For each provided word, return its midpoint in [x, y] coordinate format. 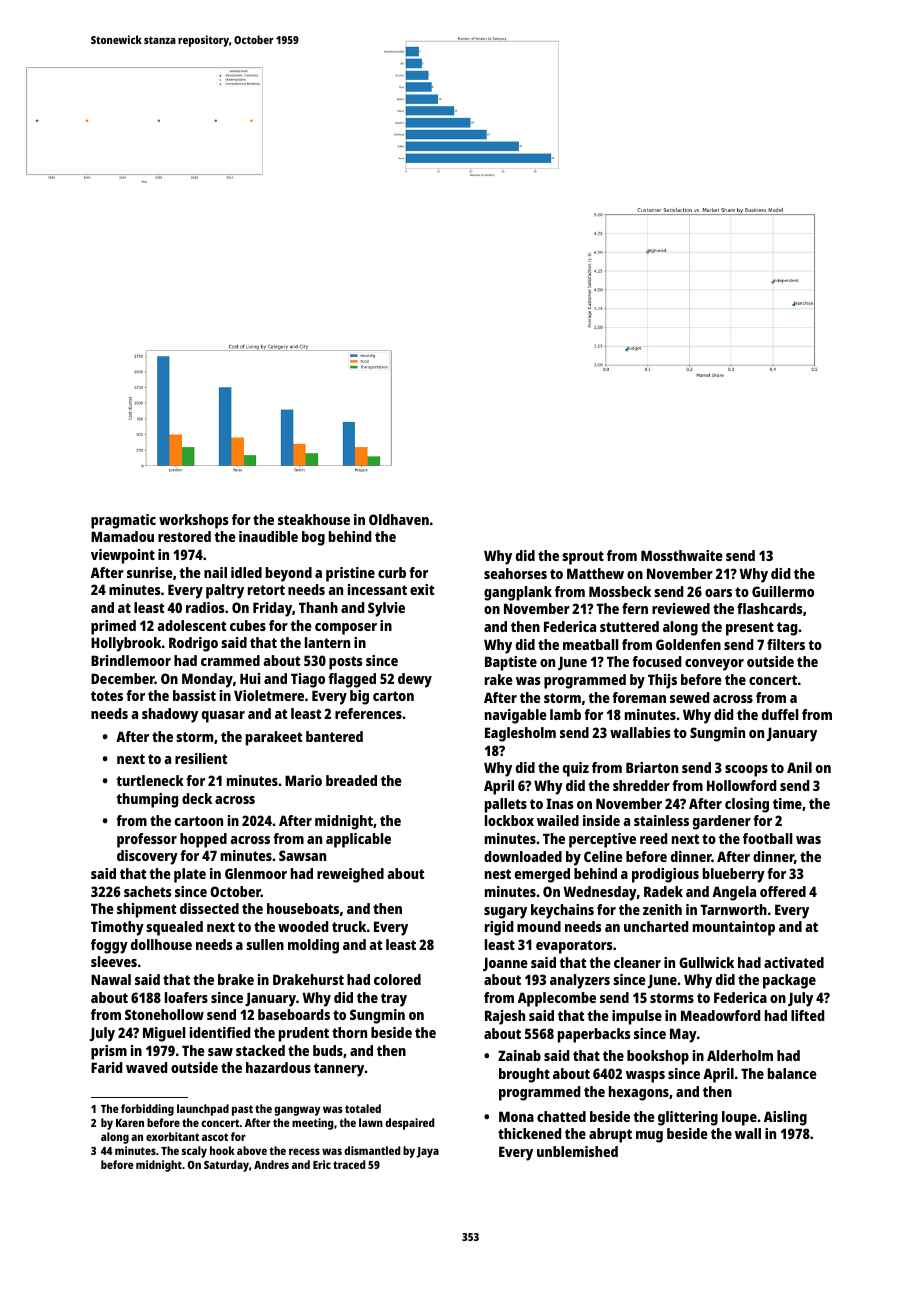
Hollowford [741, 785]
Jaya [428, 1152]
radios [205, 607]
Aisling [785, 1118]
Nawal [111, 979]
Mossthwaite [682, 555]
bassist [194, 695]
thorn [349, 1032]
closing [747, 805]
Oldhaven [399, 519]
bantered [334, 736]
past [242, 1110]
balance [792, 1073]
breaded [351, 780]
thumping [147, 800]
